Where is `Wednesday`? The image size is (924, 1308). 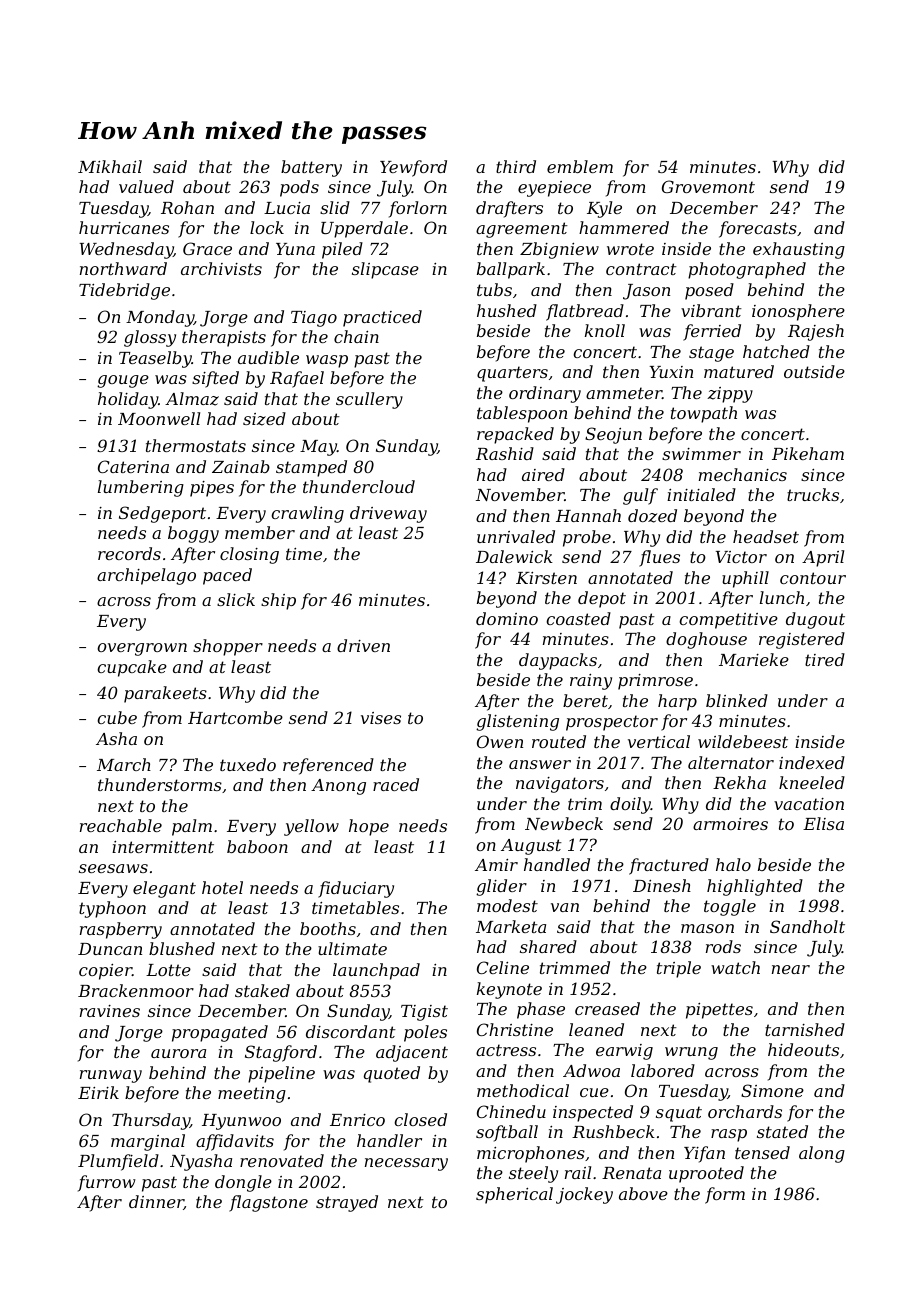
Wednesday is located at coordinates (126, 250).
